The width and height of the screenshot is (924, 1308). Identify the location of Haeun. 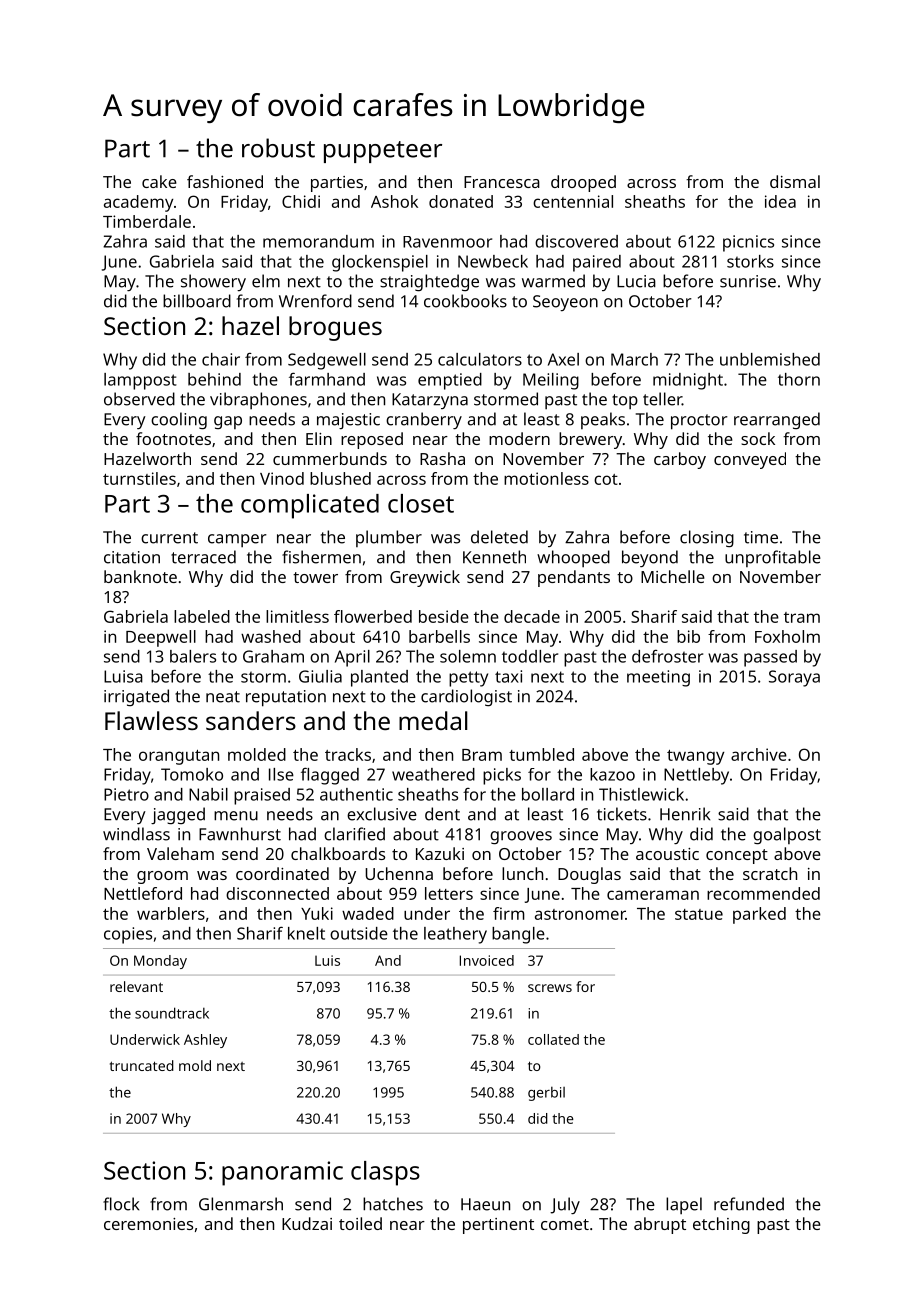
(485, 1204).
